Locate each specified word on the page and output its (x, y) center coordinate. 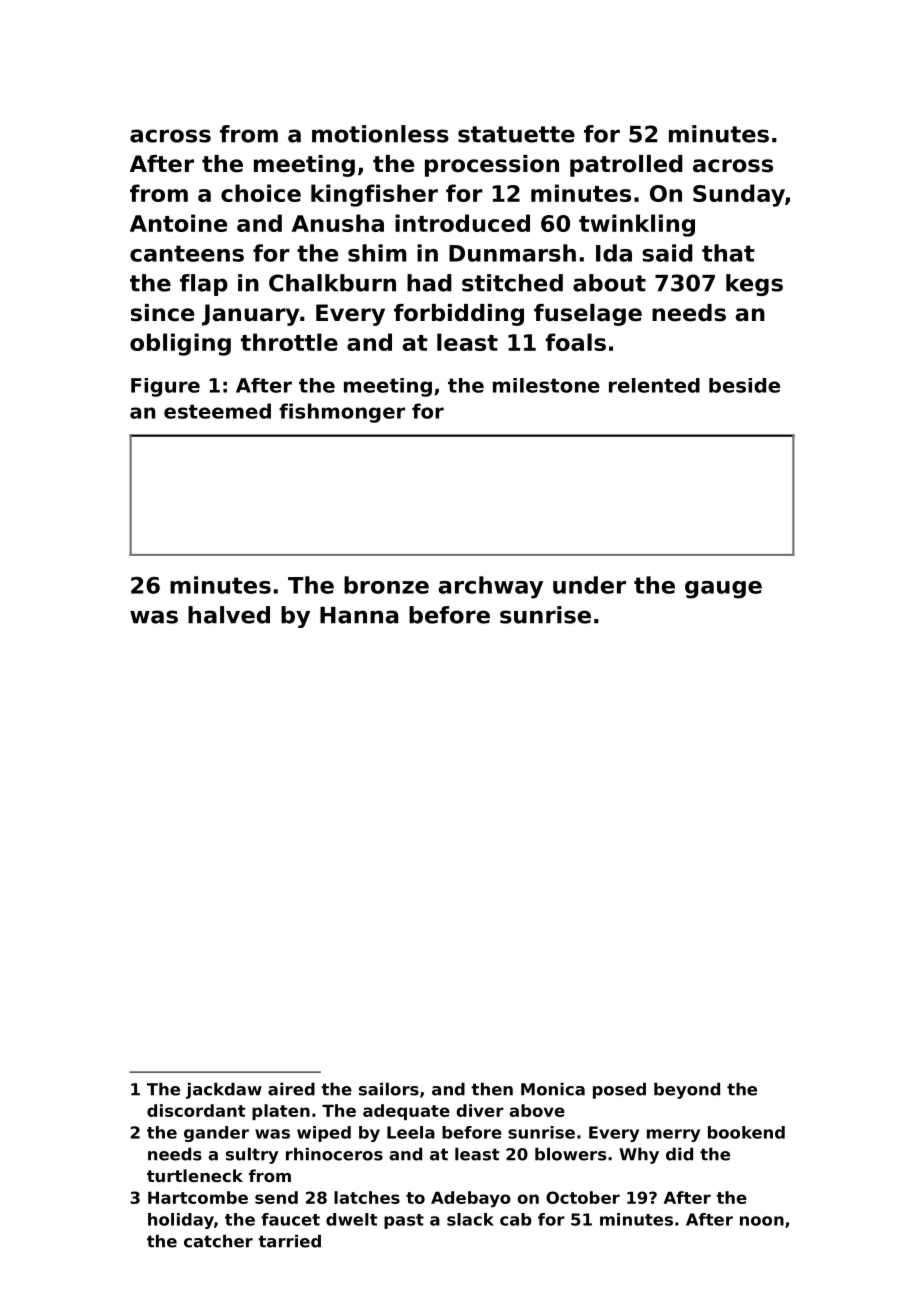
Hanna (359, 615)
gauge (723, 590)
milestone (546, 385)
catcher (218, 1241)
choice (261, 193)
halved (229, 615)
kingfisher (374, 195)
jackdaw (224, 1090)
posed (619, 1090)
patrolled (626, 166)
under (589, 585)
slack (470, 1219)
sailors (389, 1089)
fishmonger (342, 413)
